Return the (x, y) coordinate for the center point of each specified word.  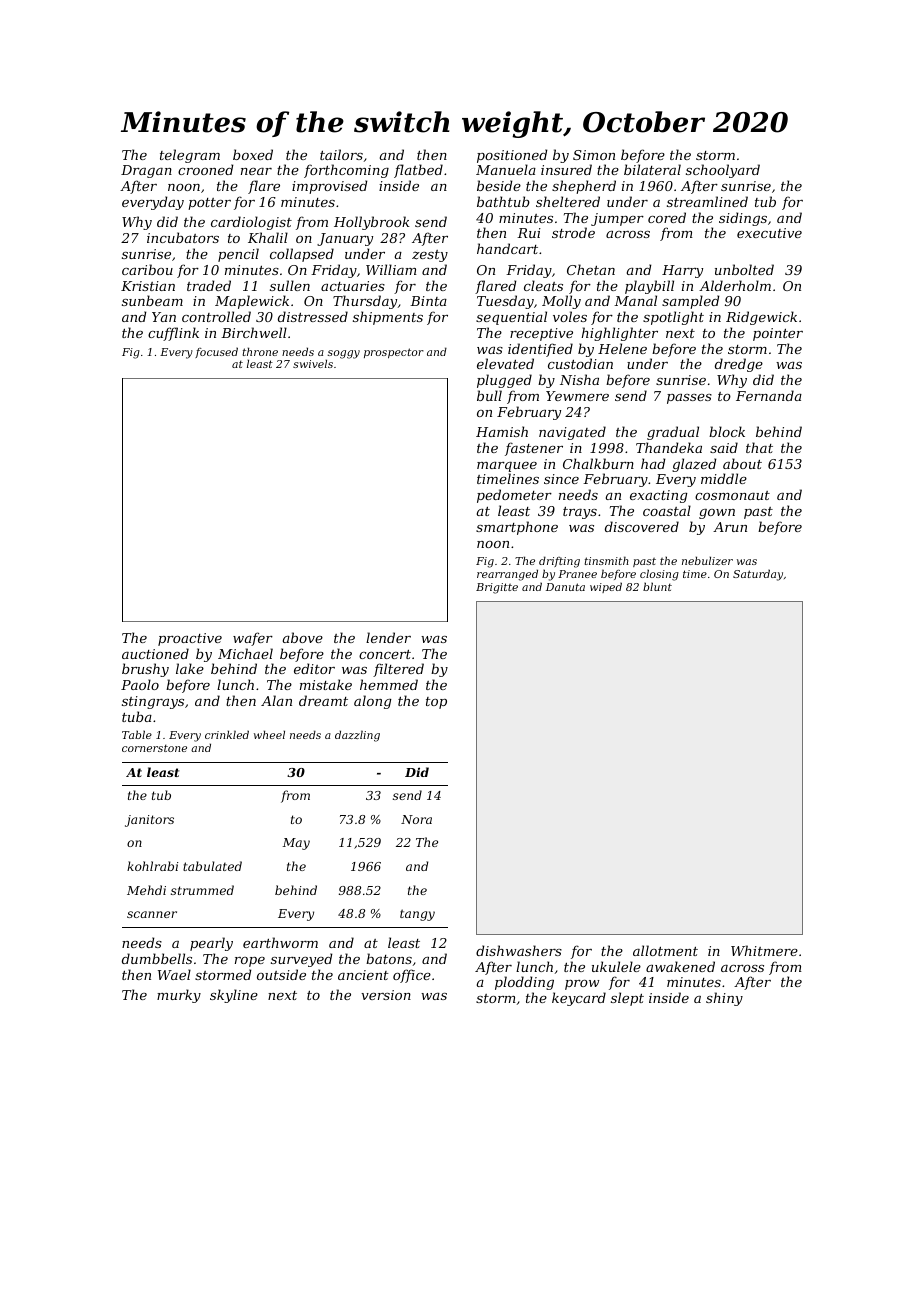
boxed (253, 154)
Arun (730, 527)
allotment (665, 950)
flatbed (418, 171)
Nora (416, 819)
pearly (211, 944)
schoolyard (723, 171)
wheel (269, 734)
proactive (190, 639)
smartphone (517, 528)
